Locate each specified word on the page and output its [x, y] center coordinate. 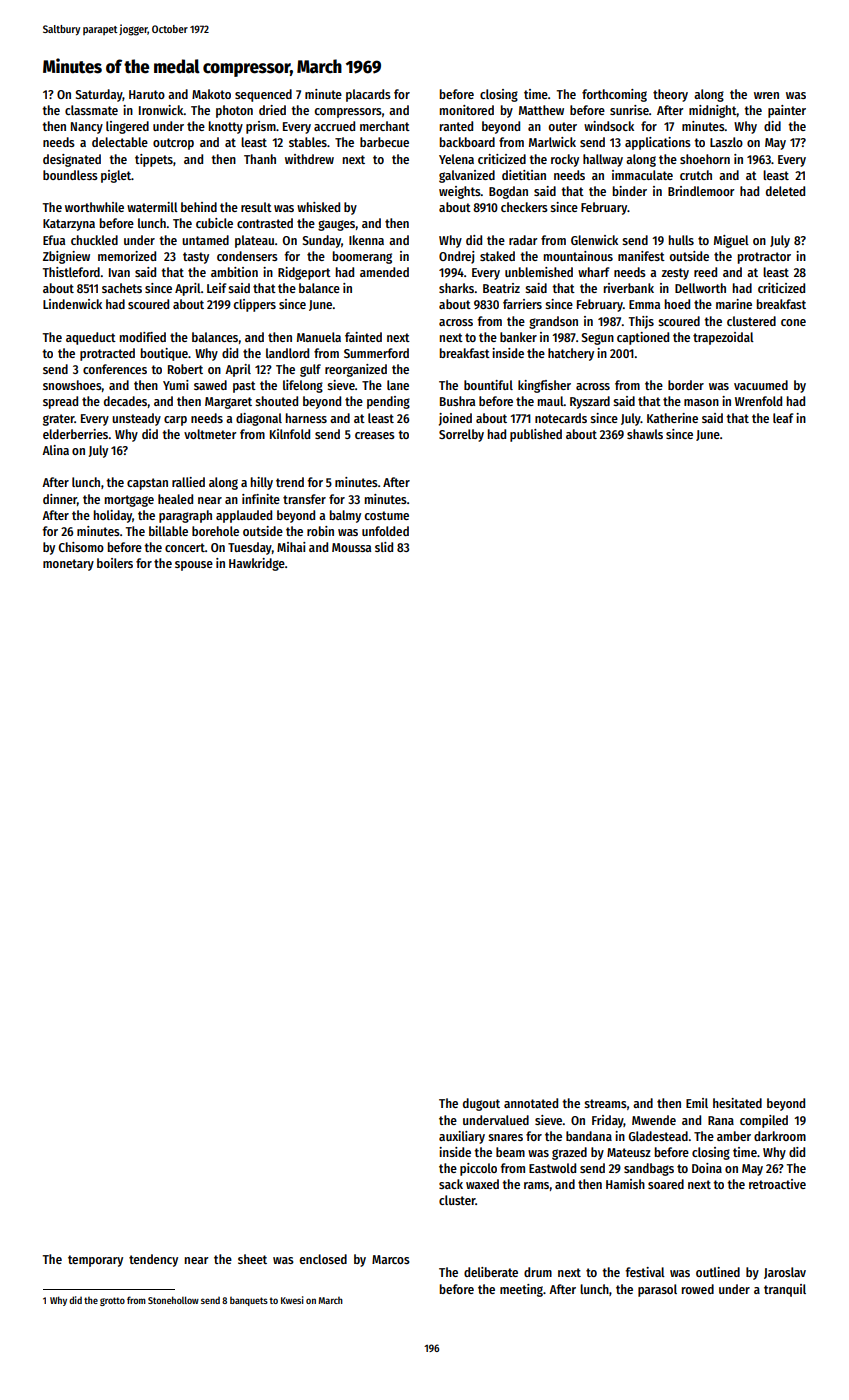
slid [384, 547]
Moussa [351, 547]
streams [605, 1103]
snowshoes [72, 385]
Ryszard [590, 402]
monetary [68, 565]
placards [368, 95]
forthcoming [614, 95]
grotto [112, 1301]
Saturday [99, 95]
